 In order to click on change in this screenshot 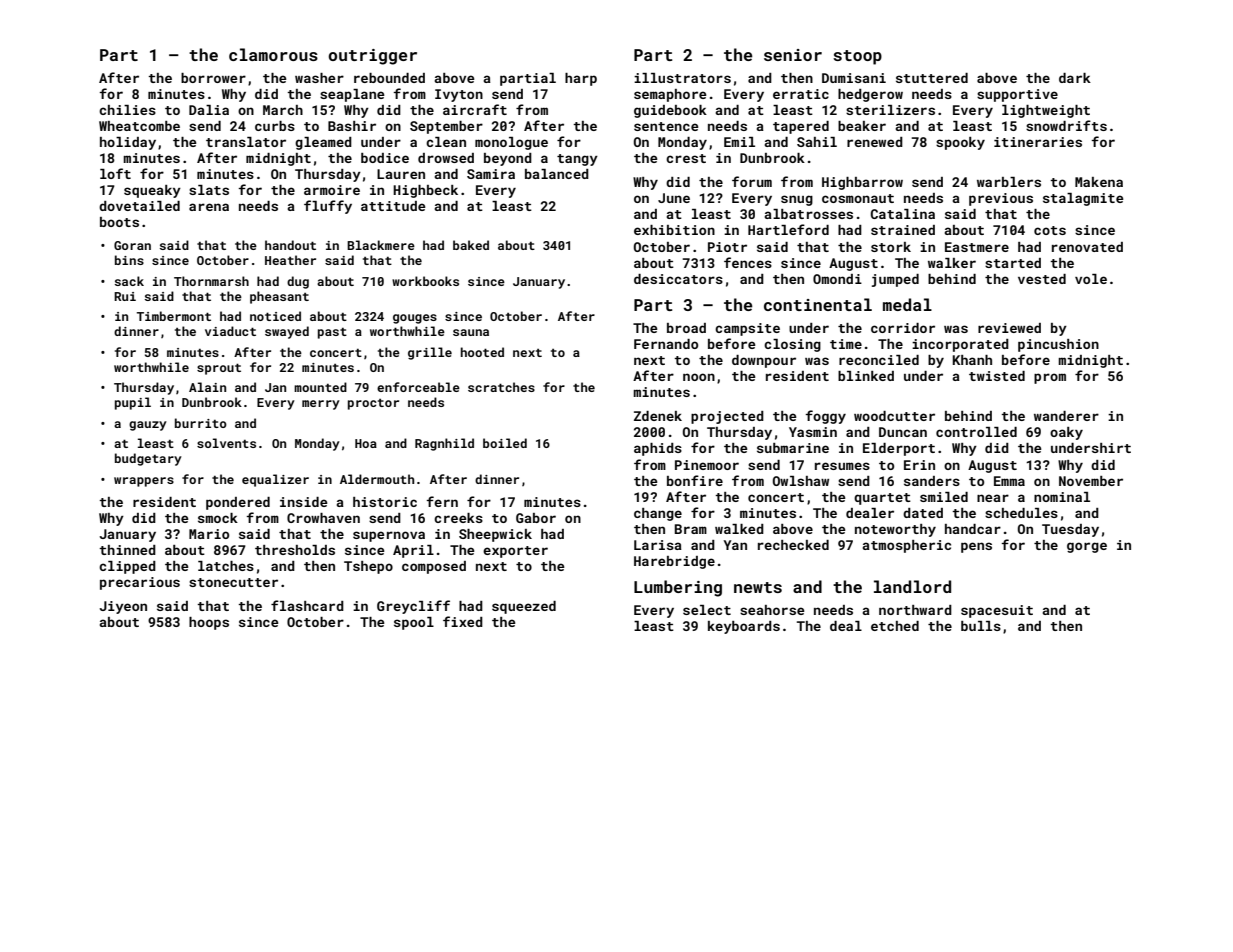, I will do `click(658, 514)`.
